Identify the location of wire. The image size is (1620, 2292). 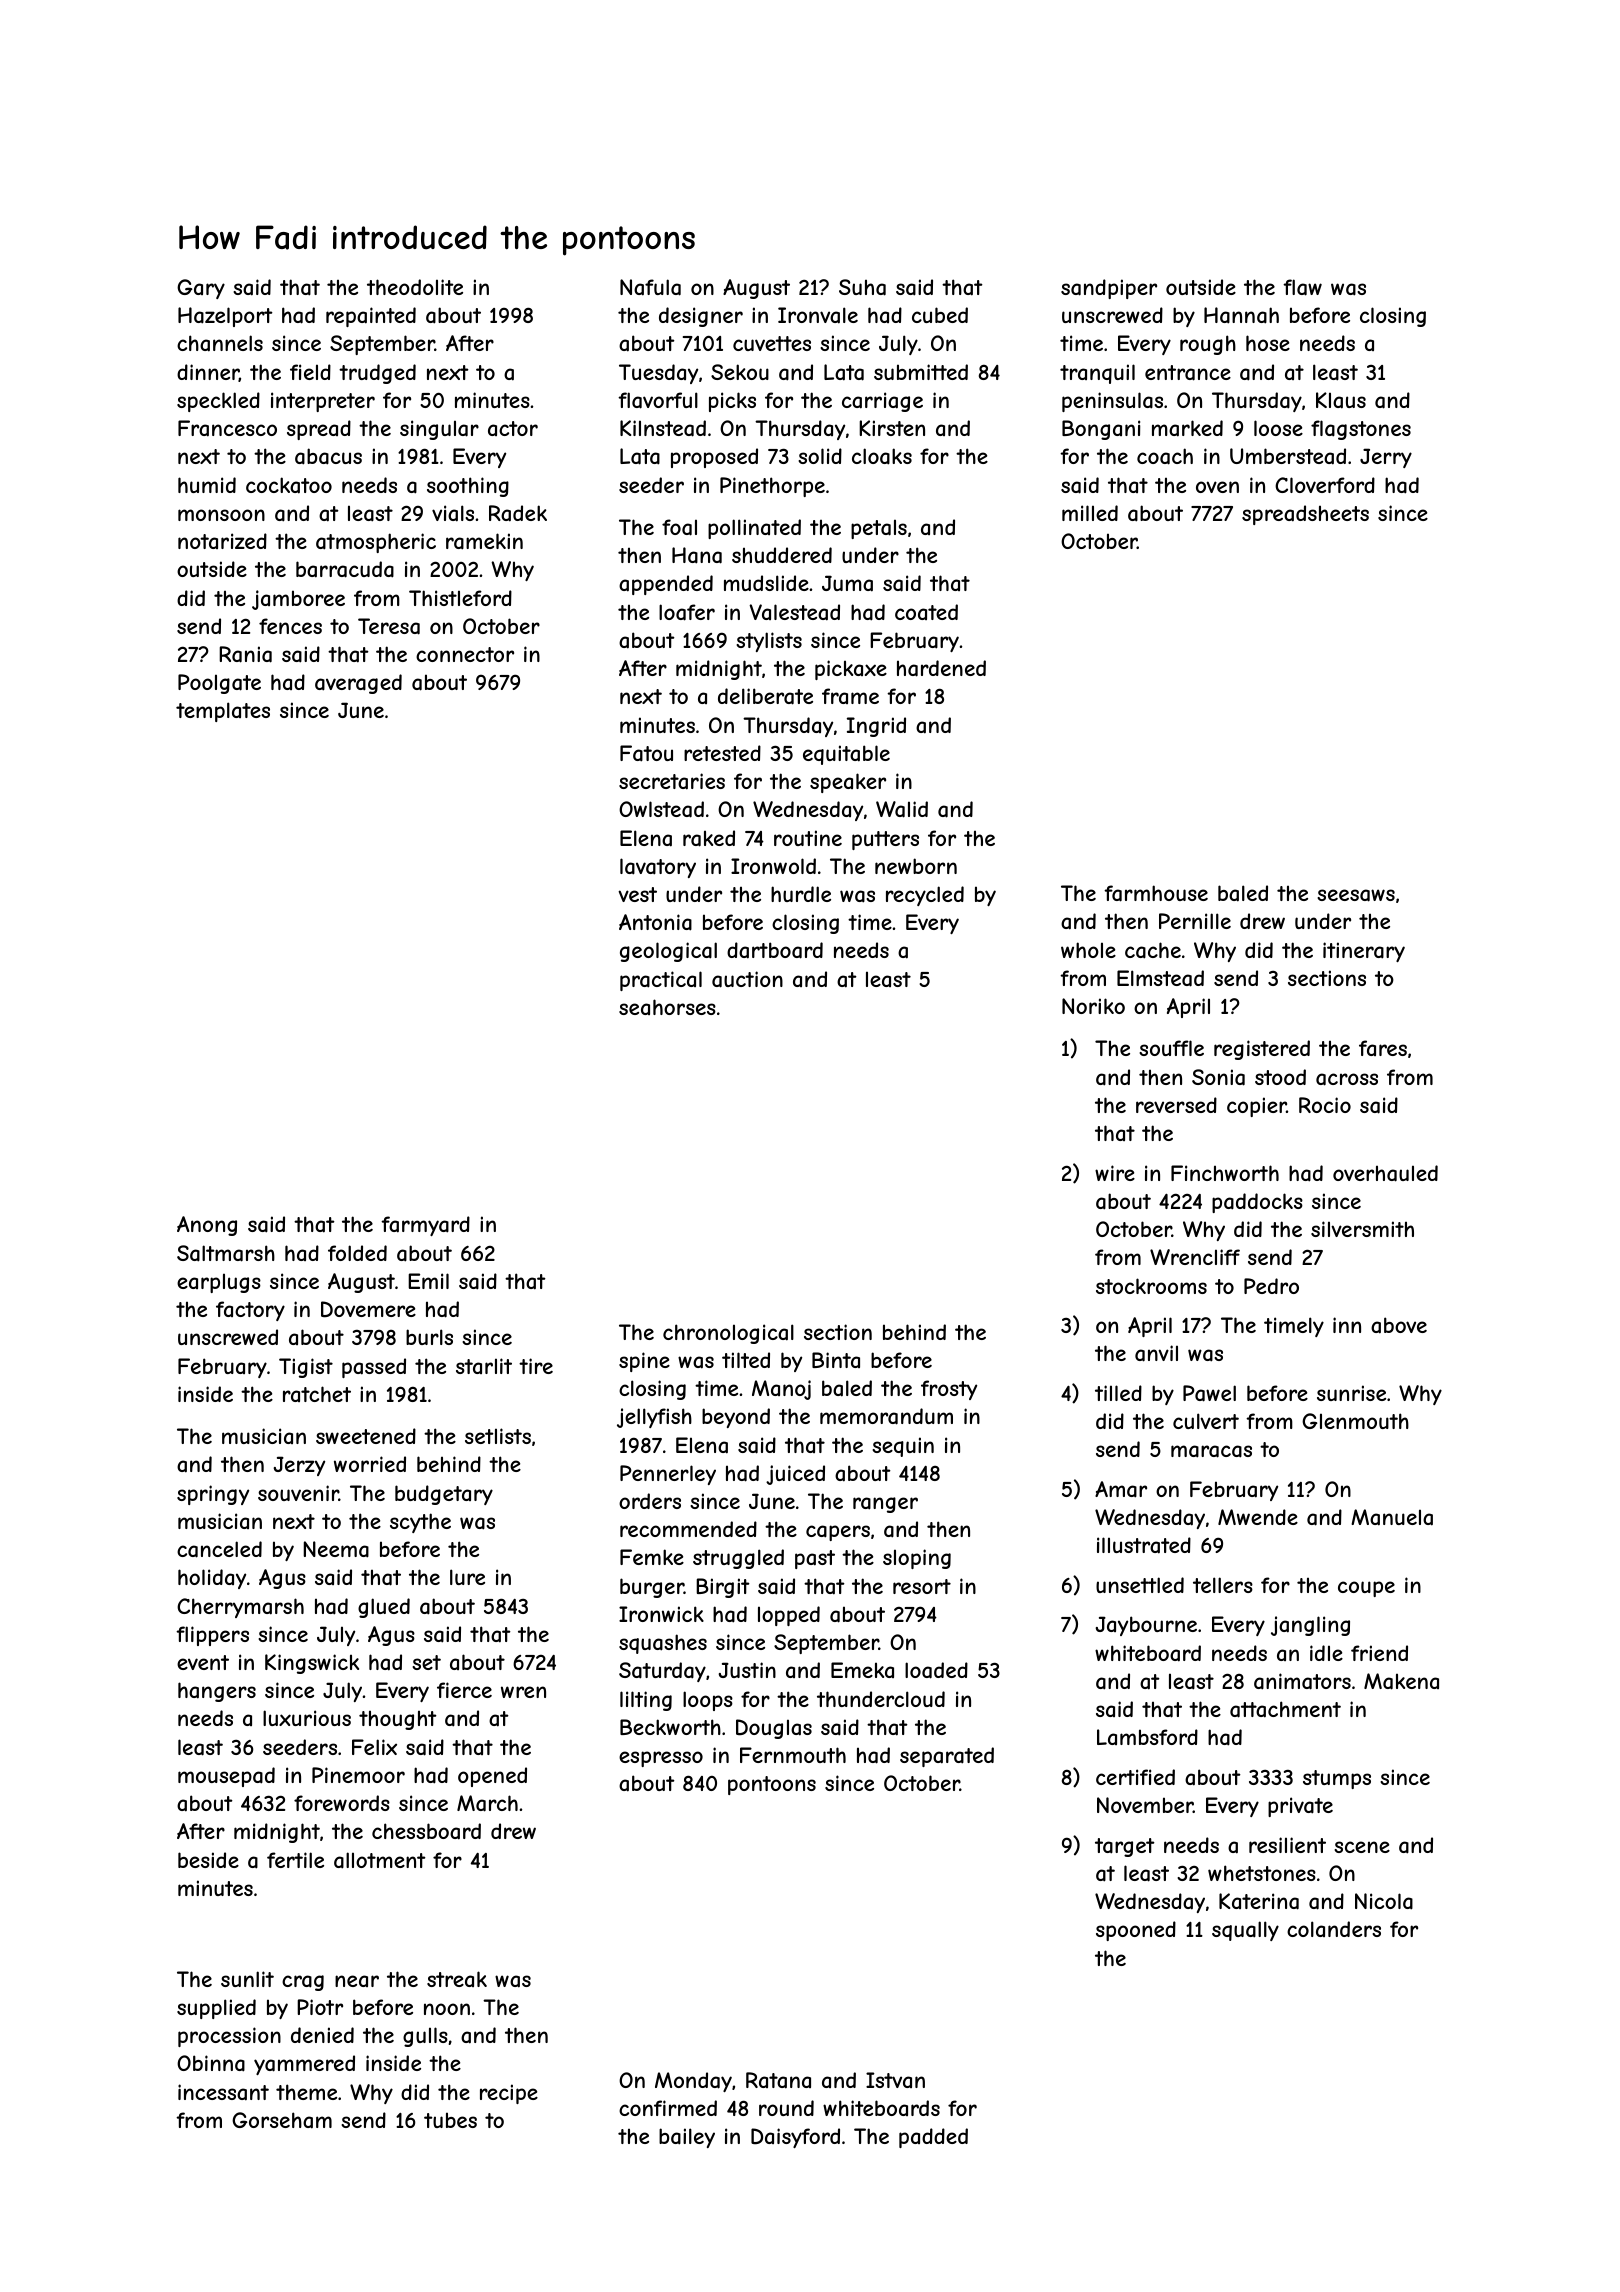
(1115, 1173).
